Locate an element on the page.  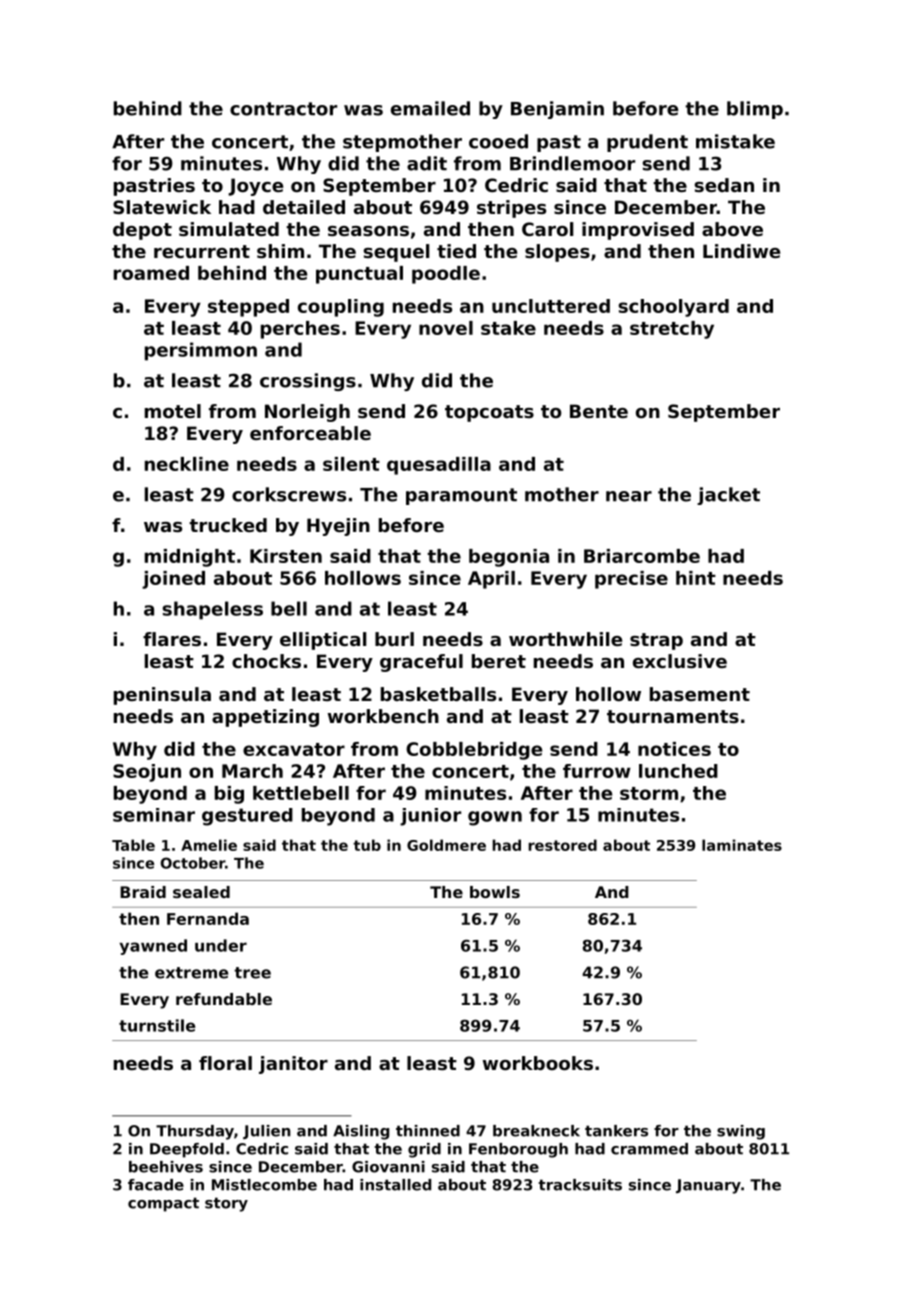
swing is located at coordinates (741, 1132).
